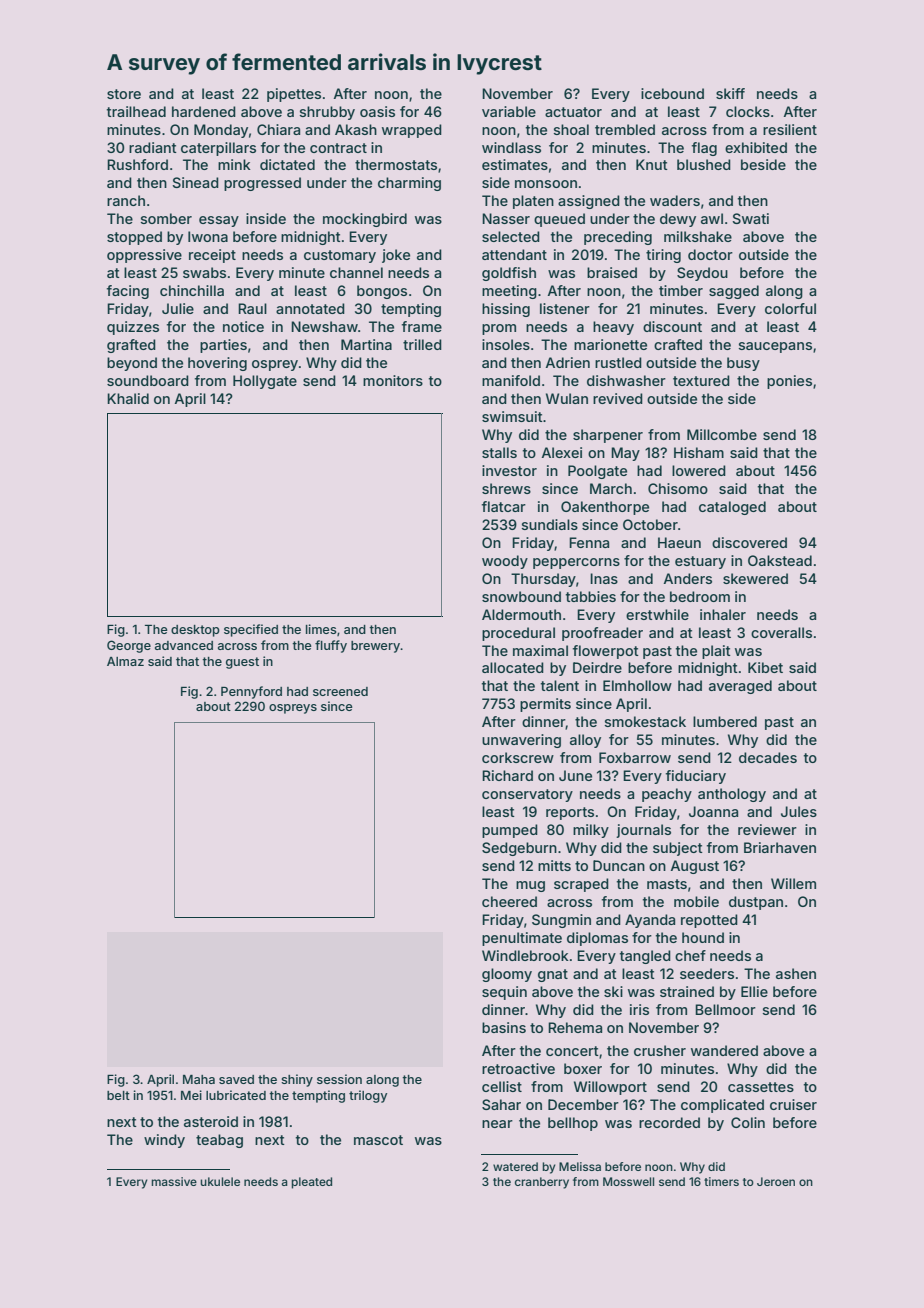 The width and height of the screenshot is (924, 1308). Describe the element at coordinates (504, 1027) in the screenshot. I see `basins` at that location.
